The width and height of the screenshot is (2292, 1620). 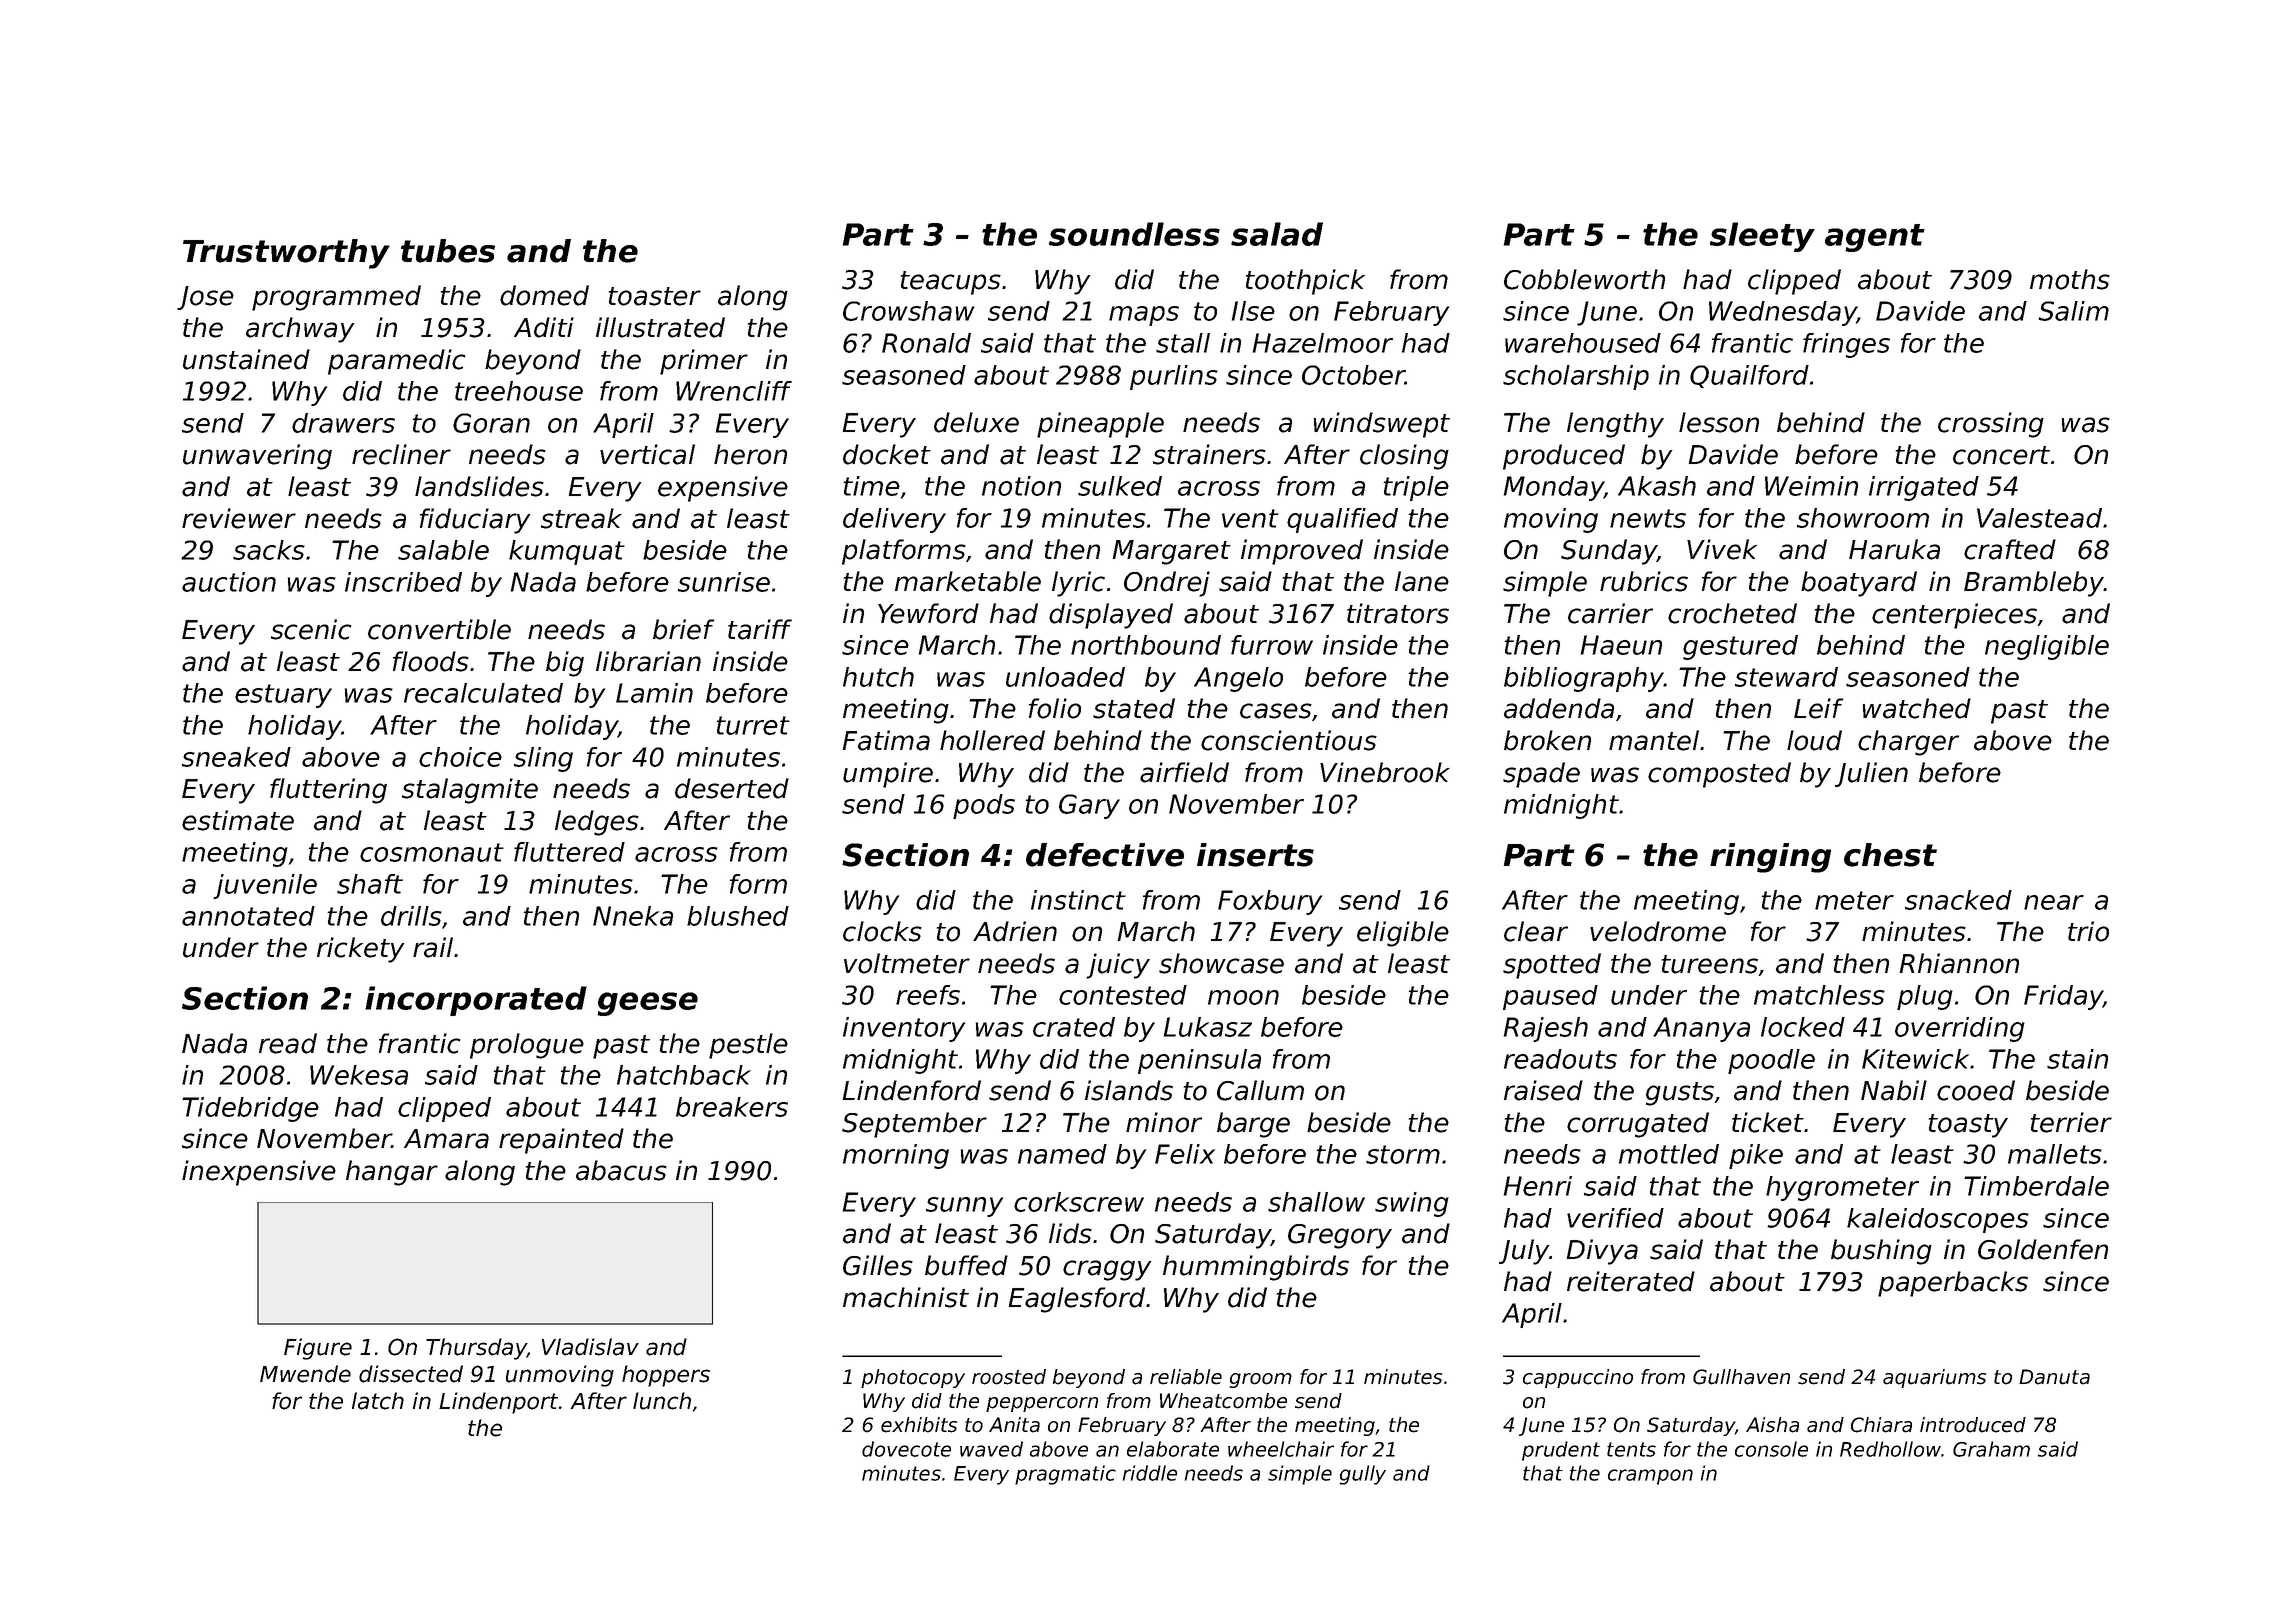 I want to click on pineapple, so click(x=1100, y=425).
